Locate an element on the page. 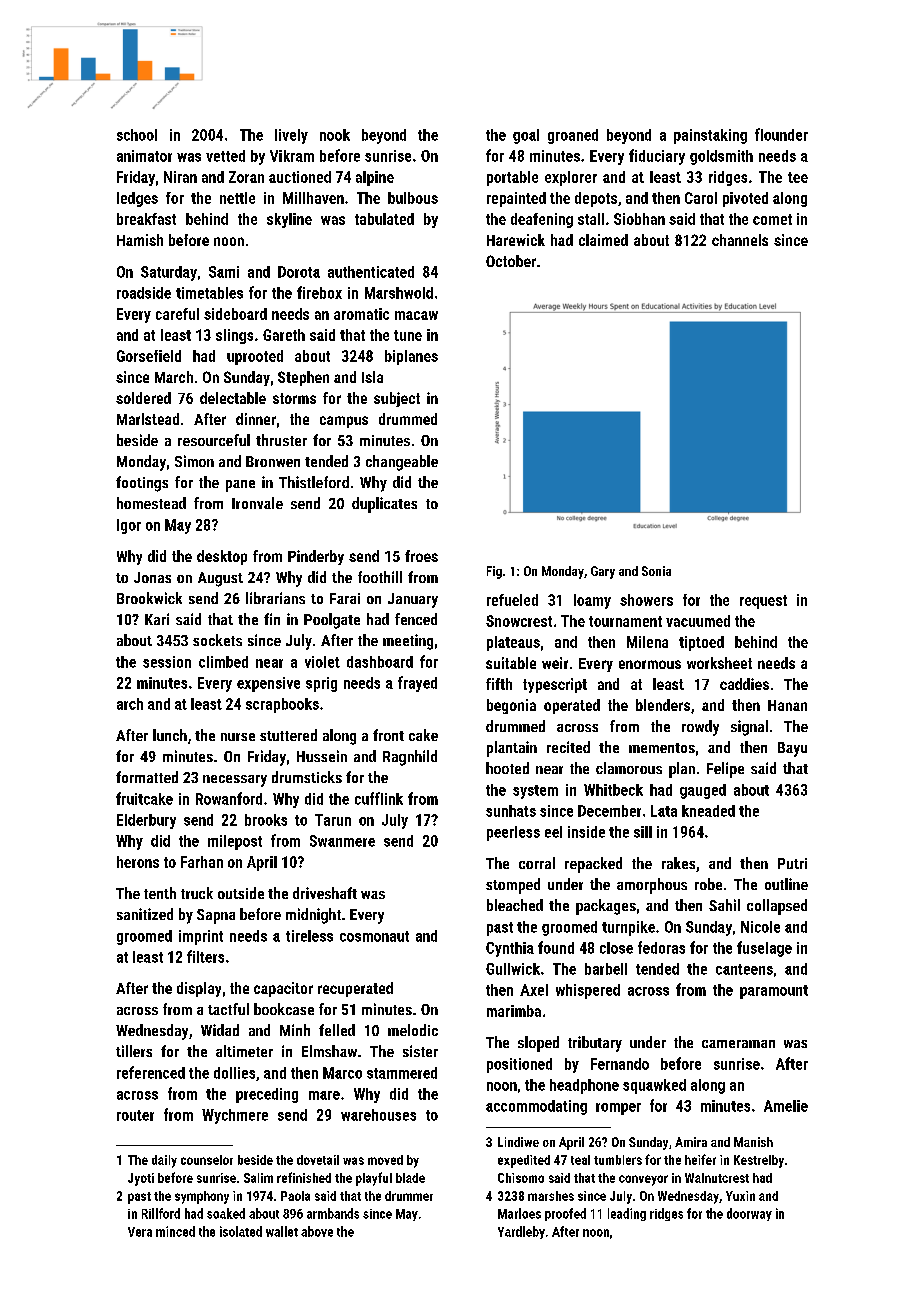 This image has width=924, height=1311. Axel is located at coordinates (534, 990).
